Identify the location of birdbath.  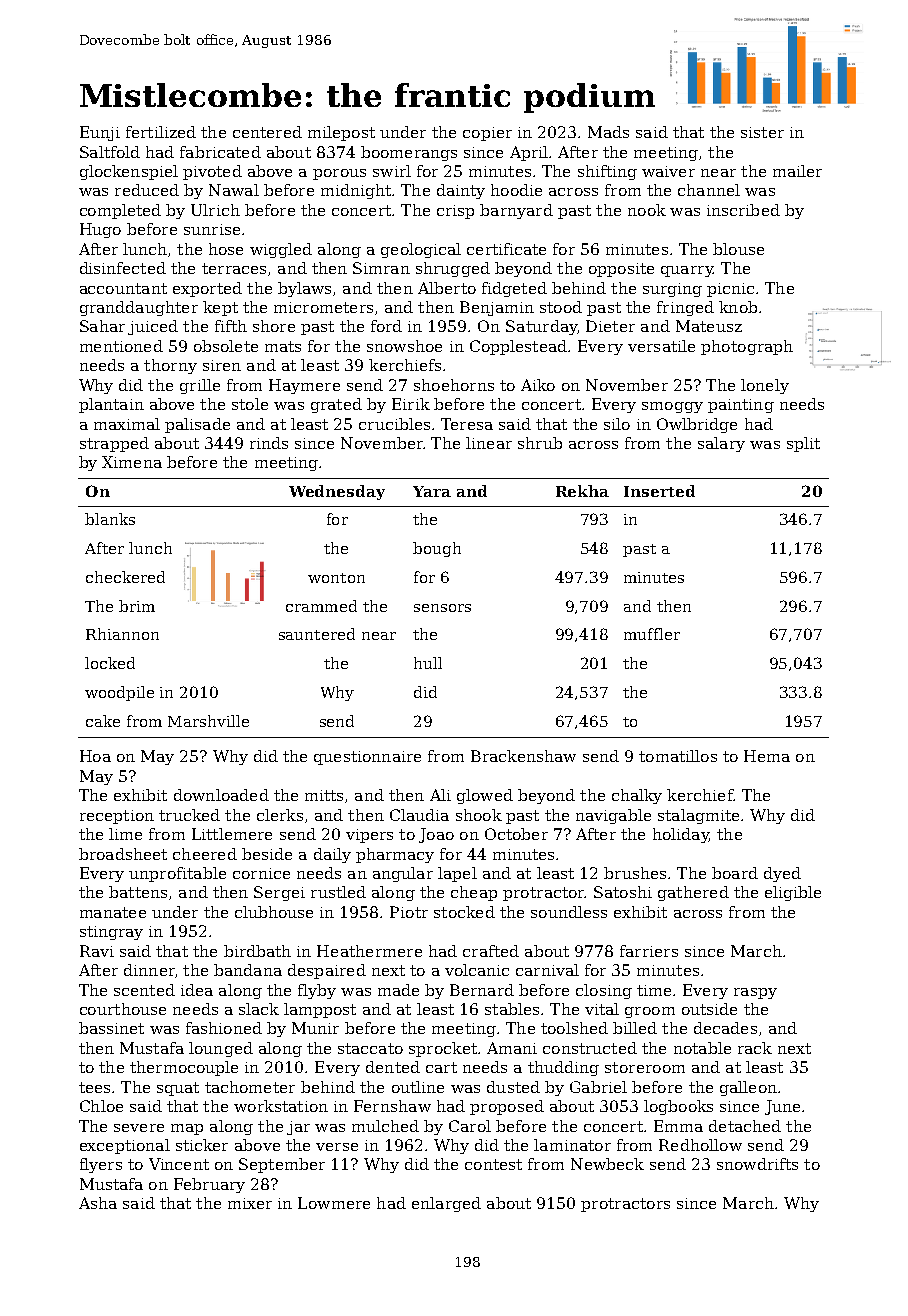
(257, 951).
